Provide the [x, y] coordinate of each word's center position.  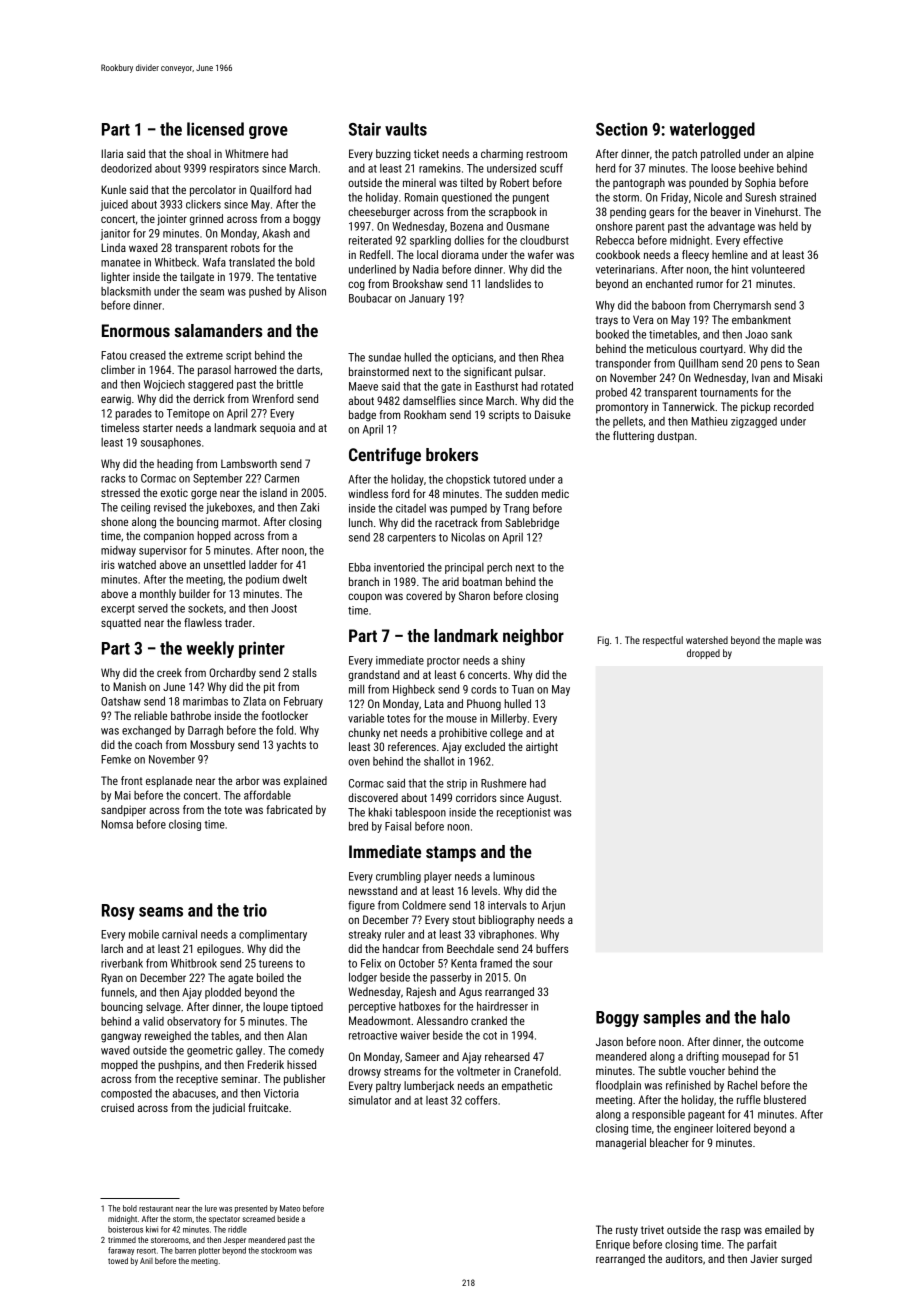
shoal [199, 153]
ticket [426, 153]
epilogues [219, 950]
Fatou [113, 355]
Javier [764, 1258]
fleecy [695, 256]
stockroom [278, 1250]
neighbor [533, 637]
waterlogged [712, 130]
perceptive [372, 1007]
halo [775, 1017]
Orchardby [232, 674]
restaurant [156, 1209]
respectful [663, 641]
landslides [508, 283]
